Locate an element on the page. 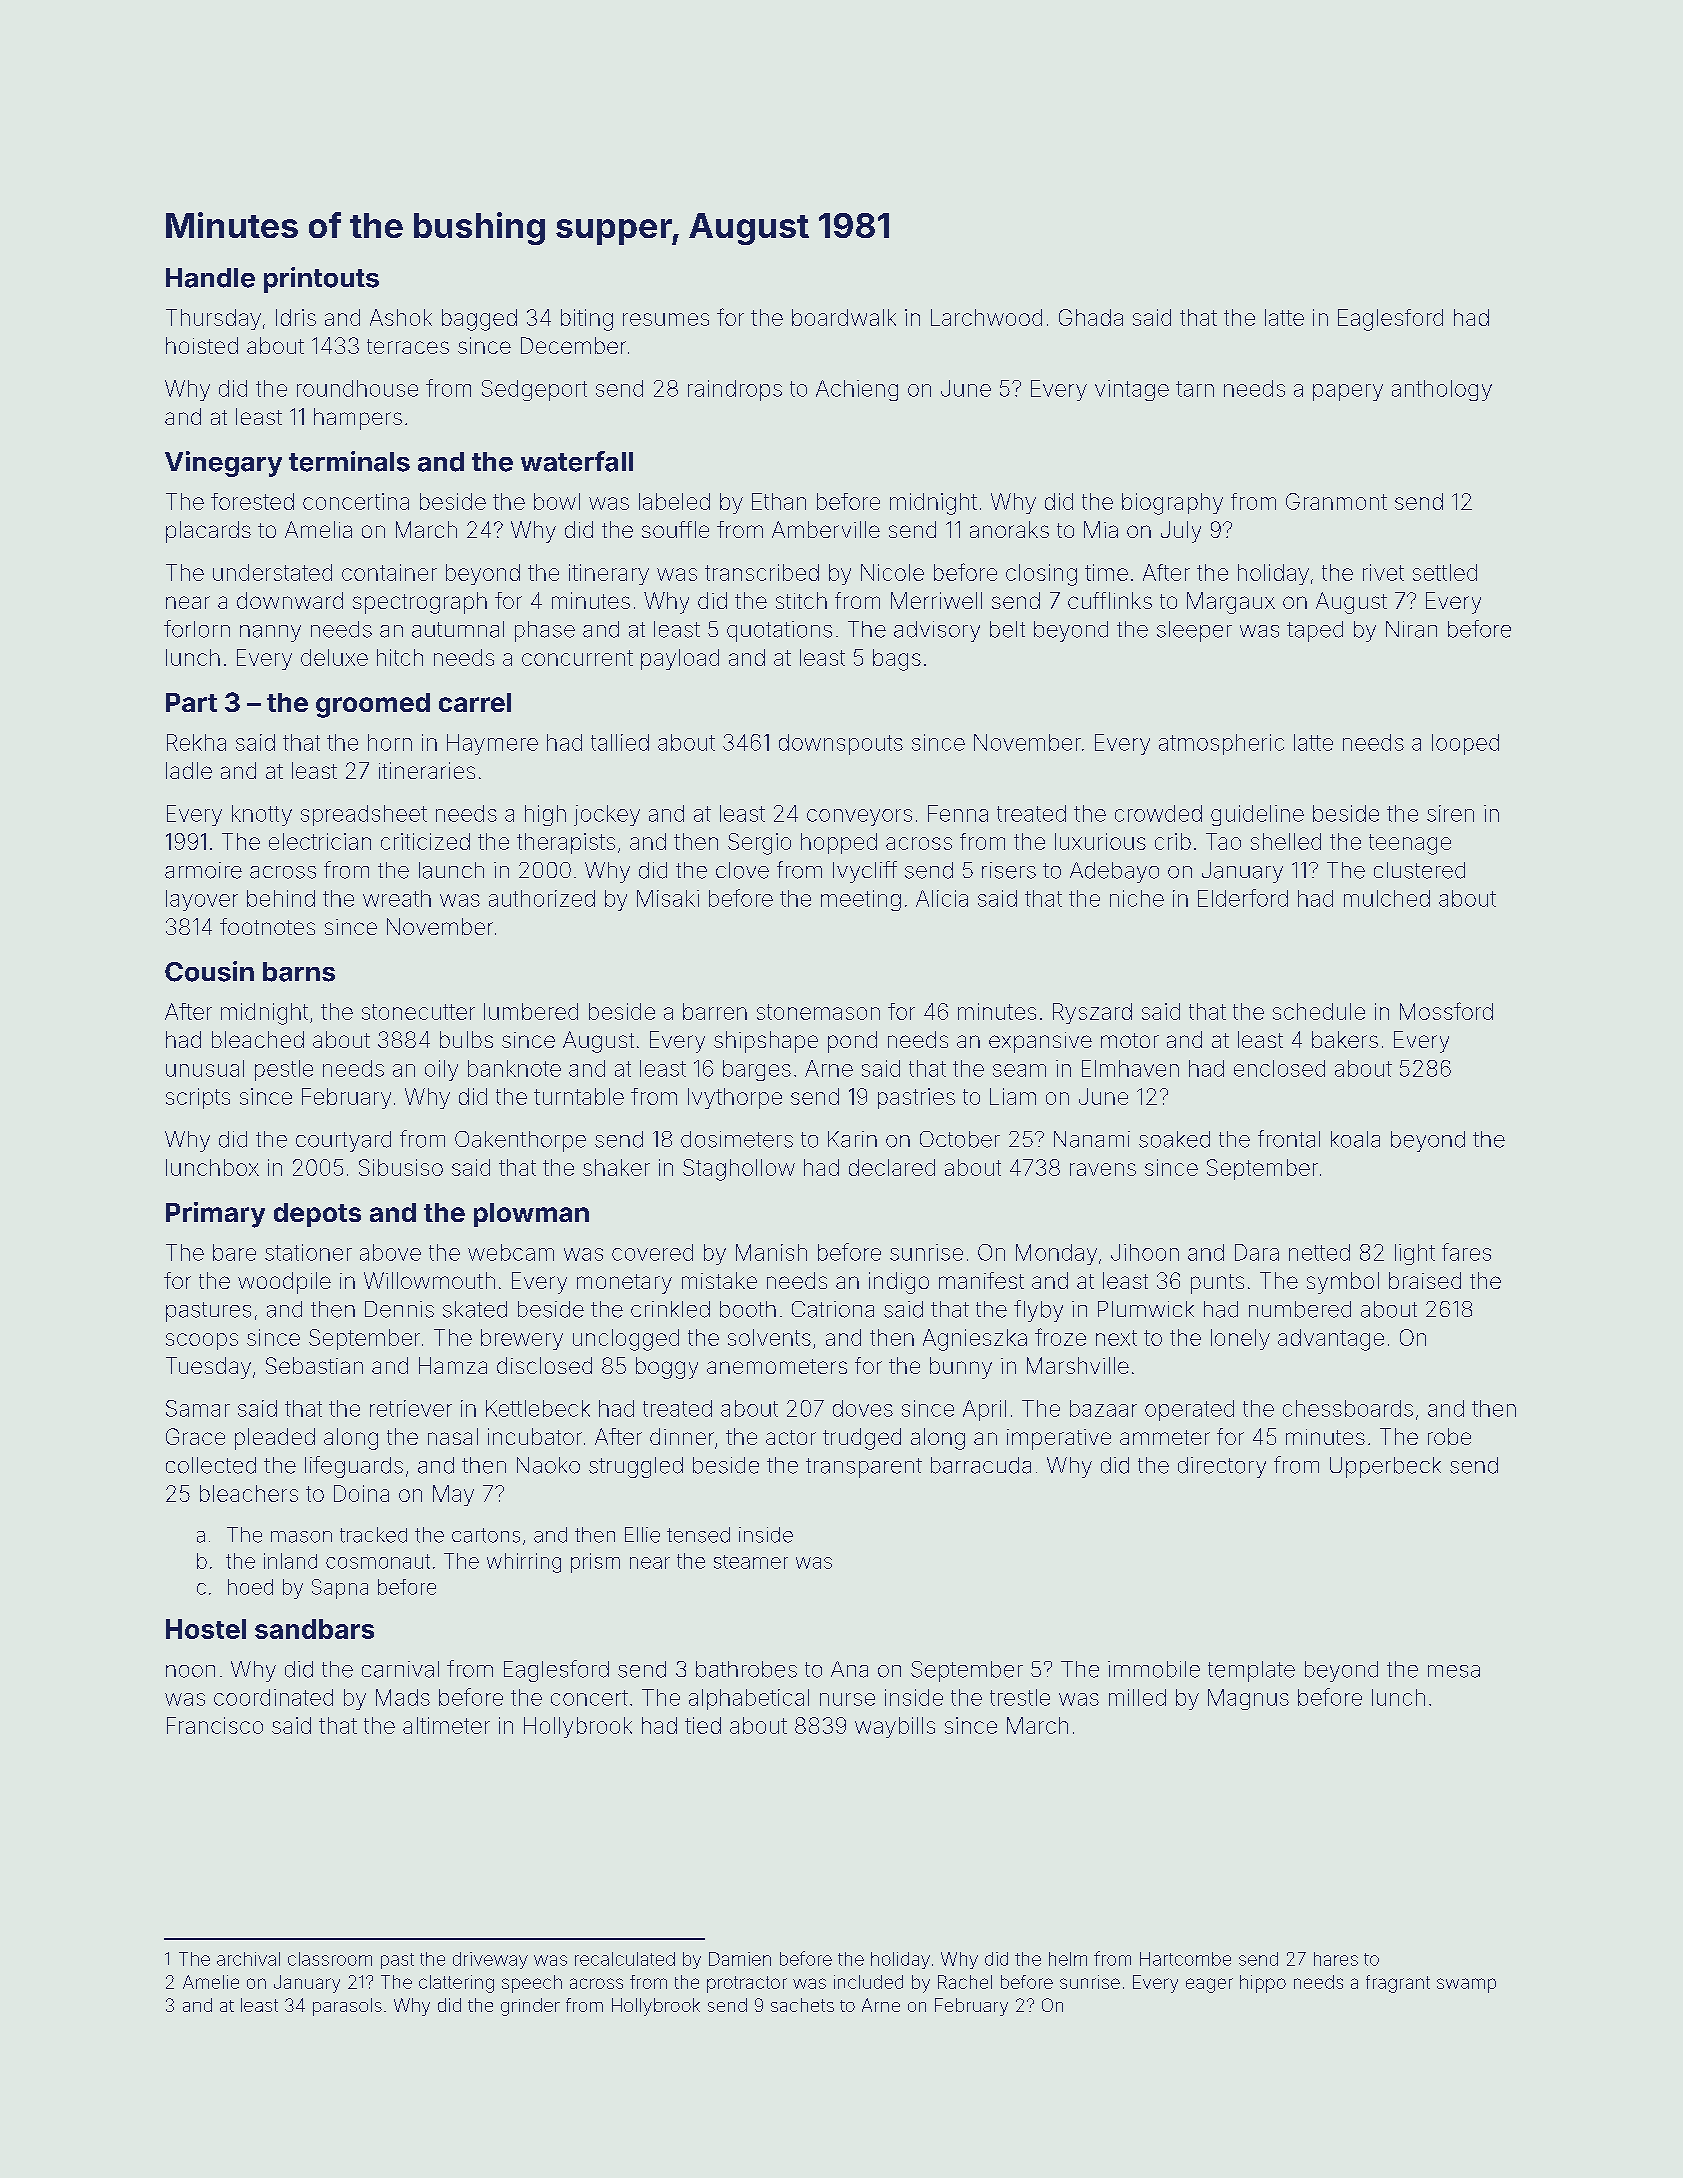 Image resolution: width=1683 pixels, height=2178 pixels. atmospheric is located at coordinates (1221, 744).
